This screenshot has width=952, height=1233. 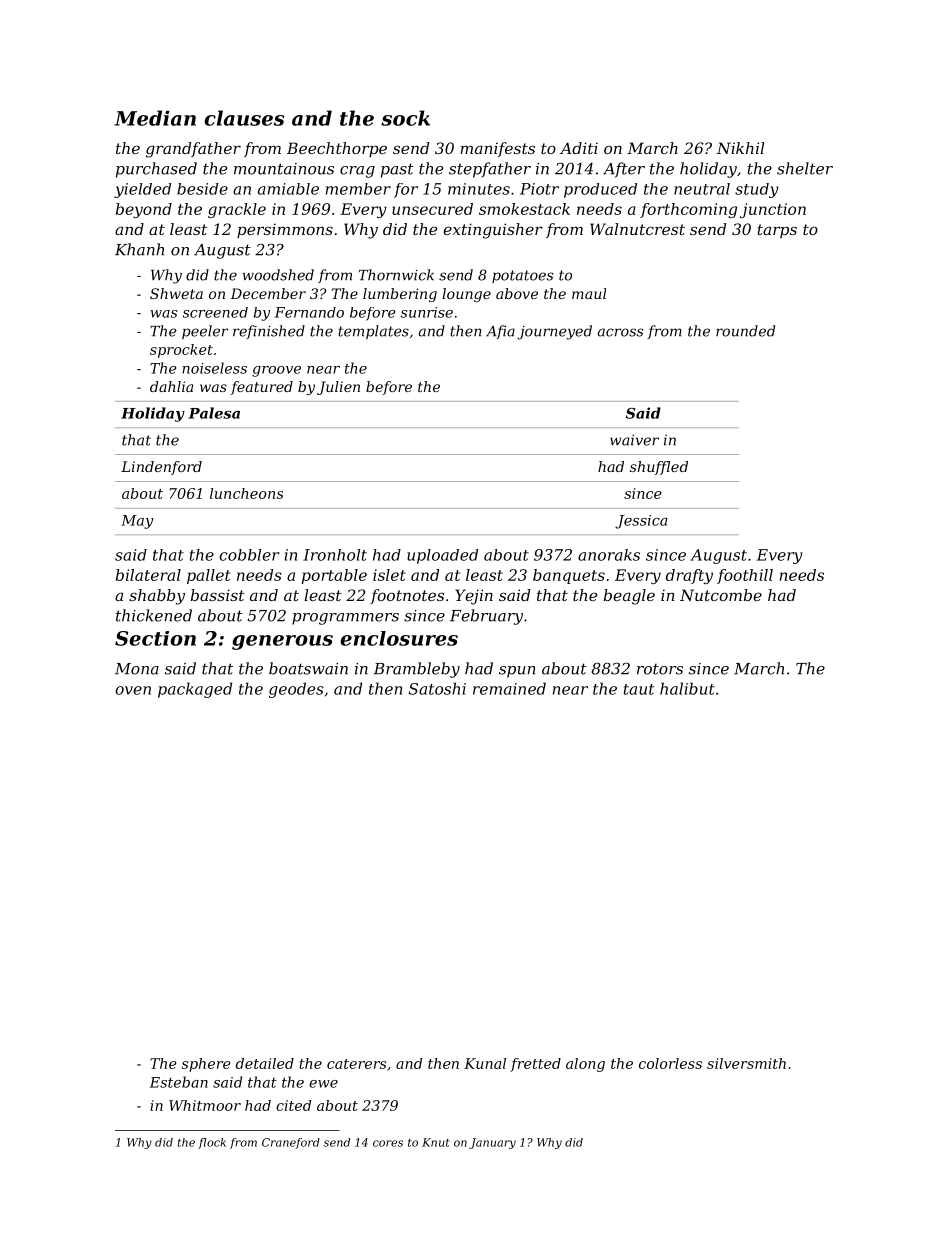 What do you see at coordinates (579, 148) in the screenshot?
I see `Aditi` at bounding box center [579, 148].
